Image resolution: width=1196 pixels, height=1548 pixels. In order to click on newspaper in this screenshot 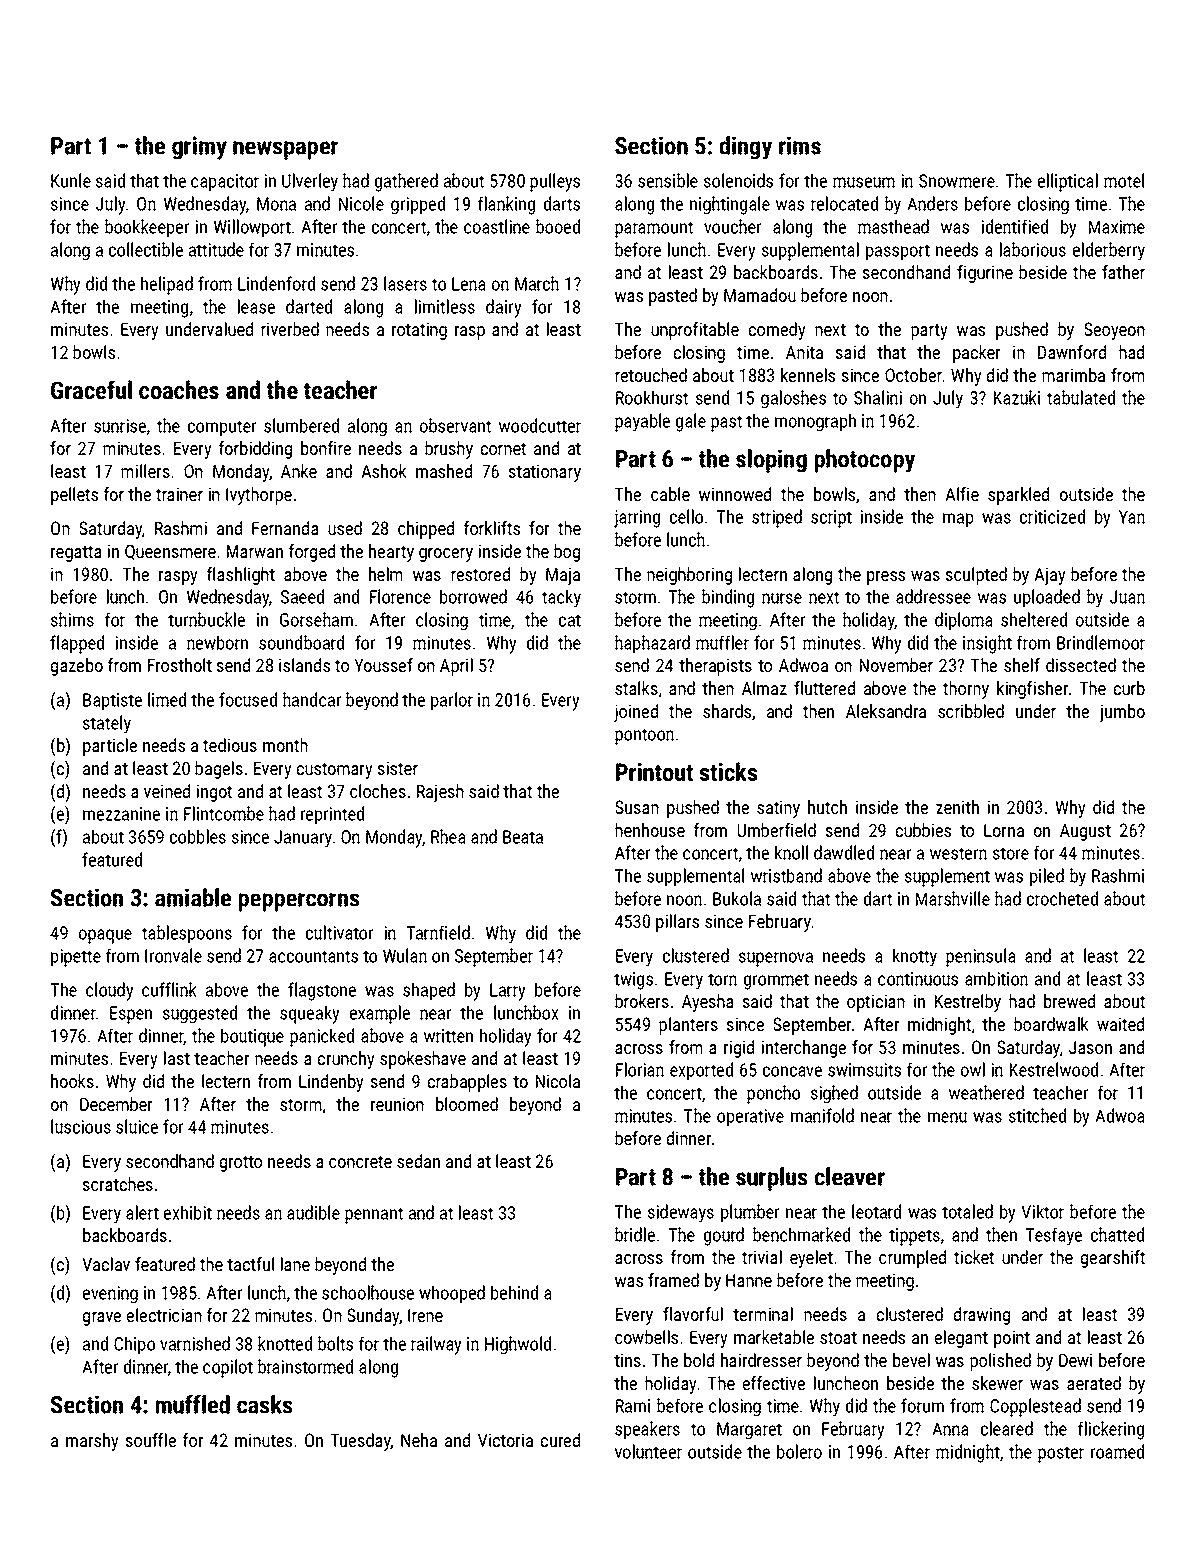, I will do `click(285, 150)`.
